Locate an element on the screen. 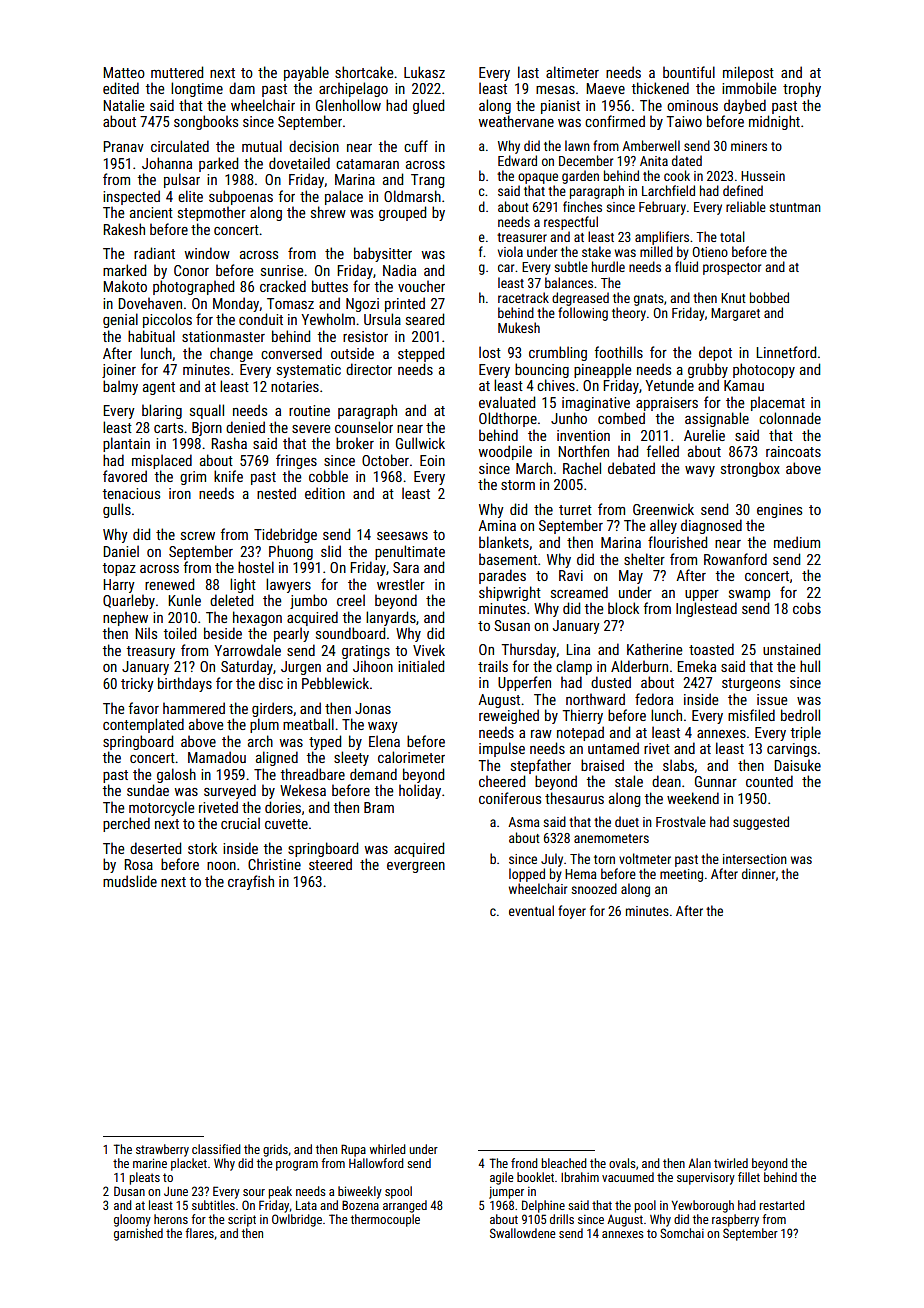 The height and width of the screenshot is (1308, 924). payable is located at coordinates (306, 73).
